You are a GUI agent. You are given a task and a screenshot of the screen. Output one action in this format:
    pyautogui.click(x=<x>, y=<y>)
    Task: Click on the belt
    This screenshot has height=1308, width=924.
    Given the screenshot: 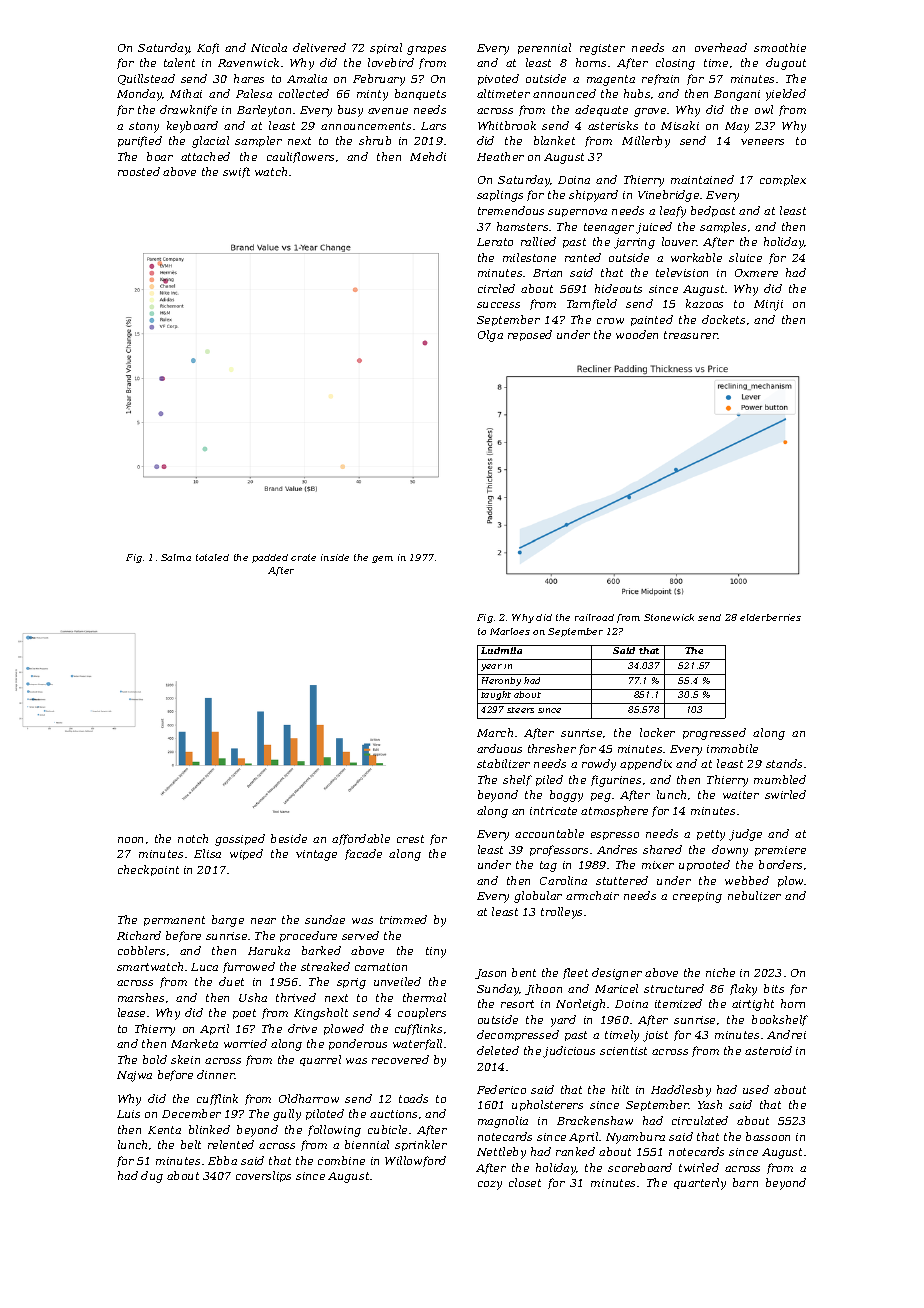 What is the action you would take?
    pyautogui.click(x=191, y=1144)
